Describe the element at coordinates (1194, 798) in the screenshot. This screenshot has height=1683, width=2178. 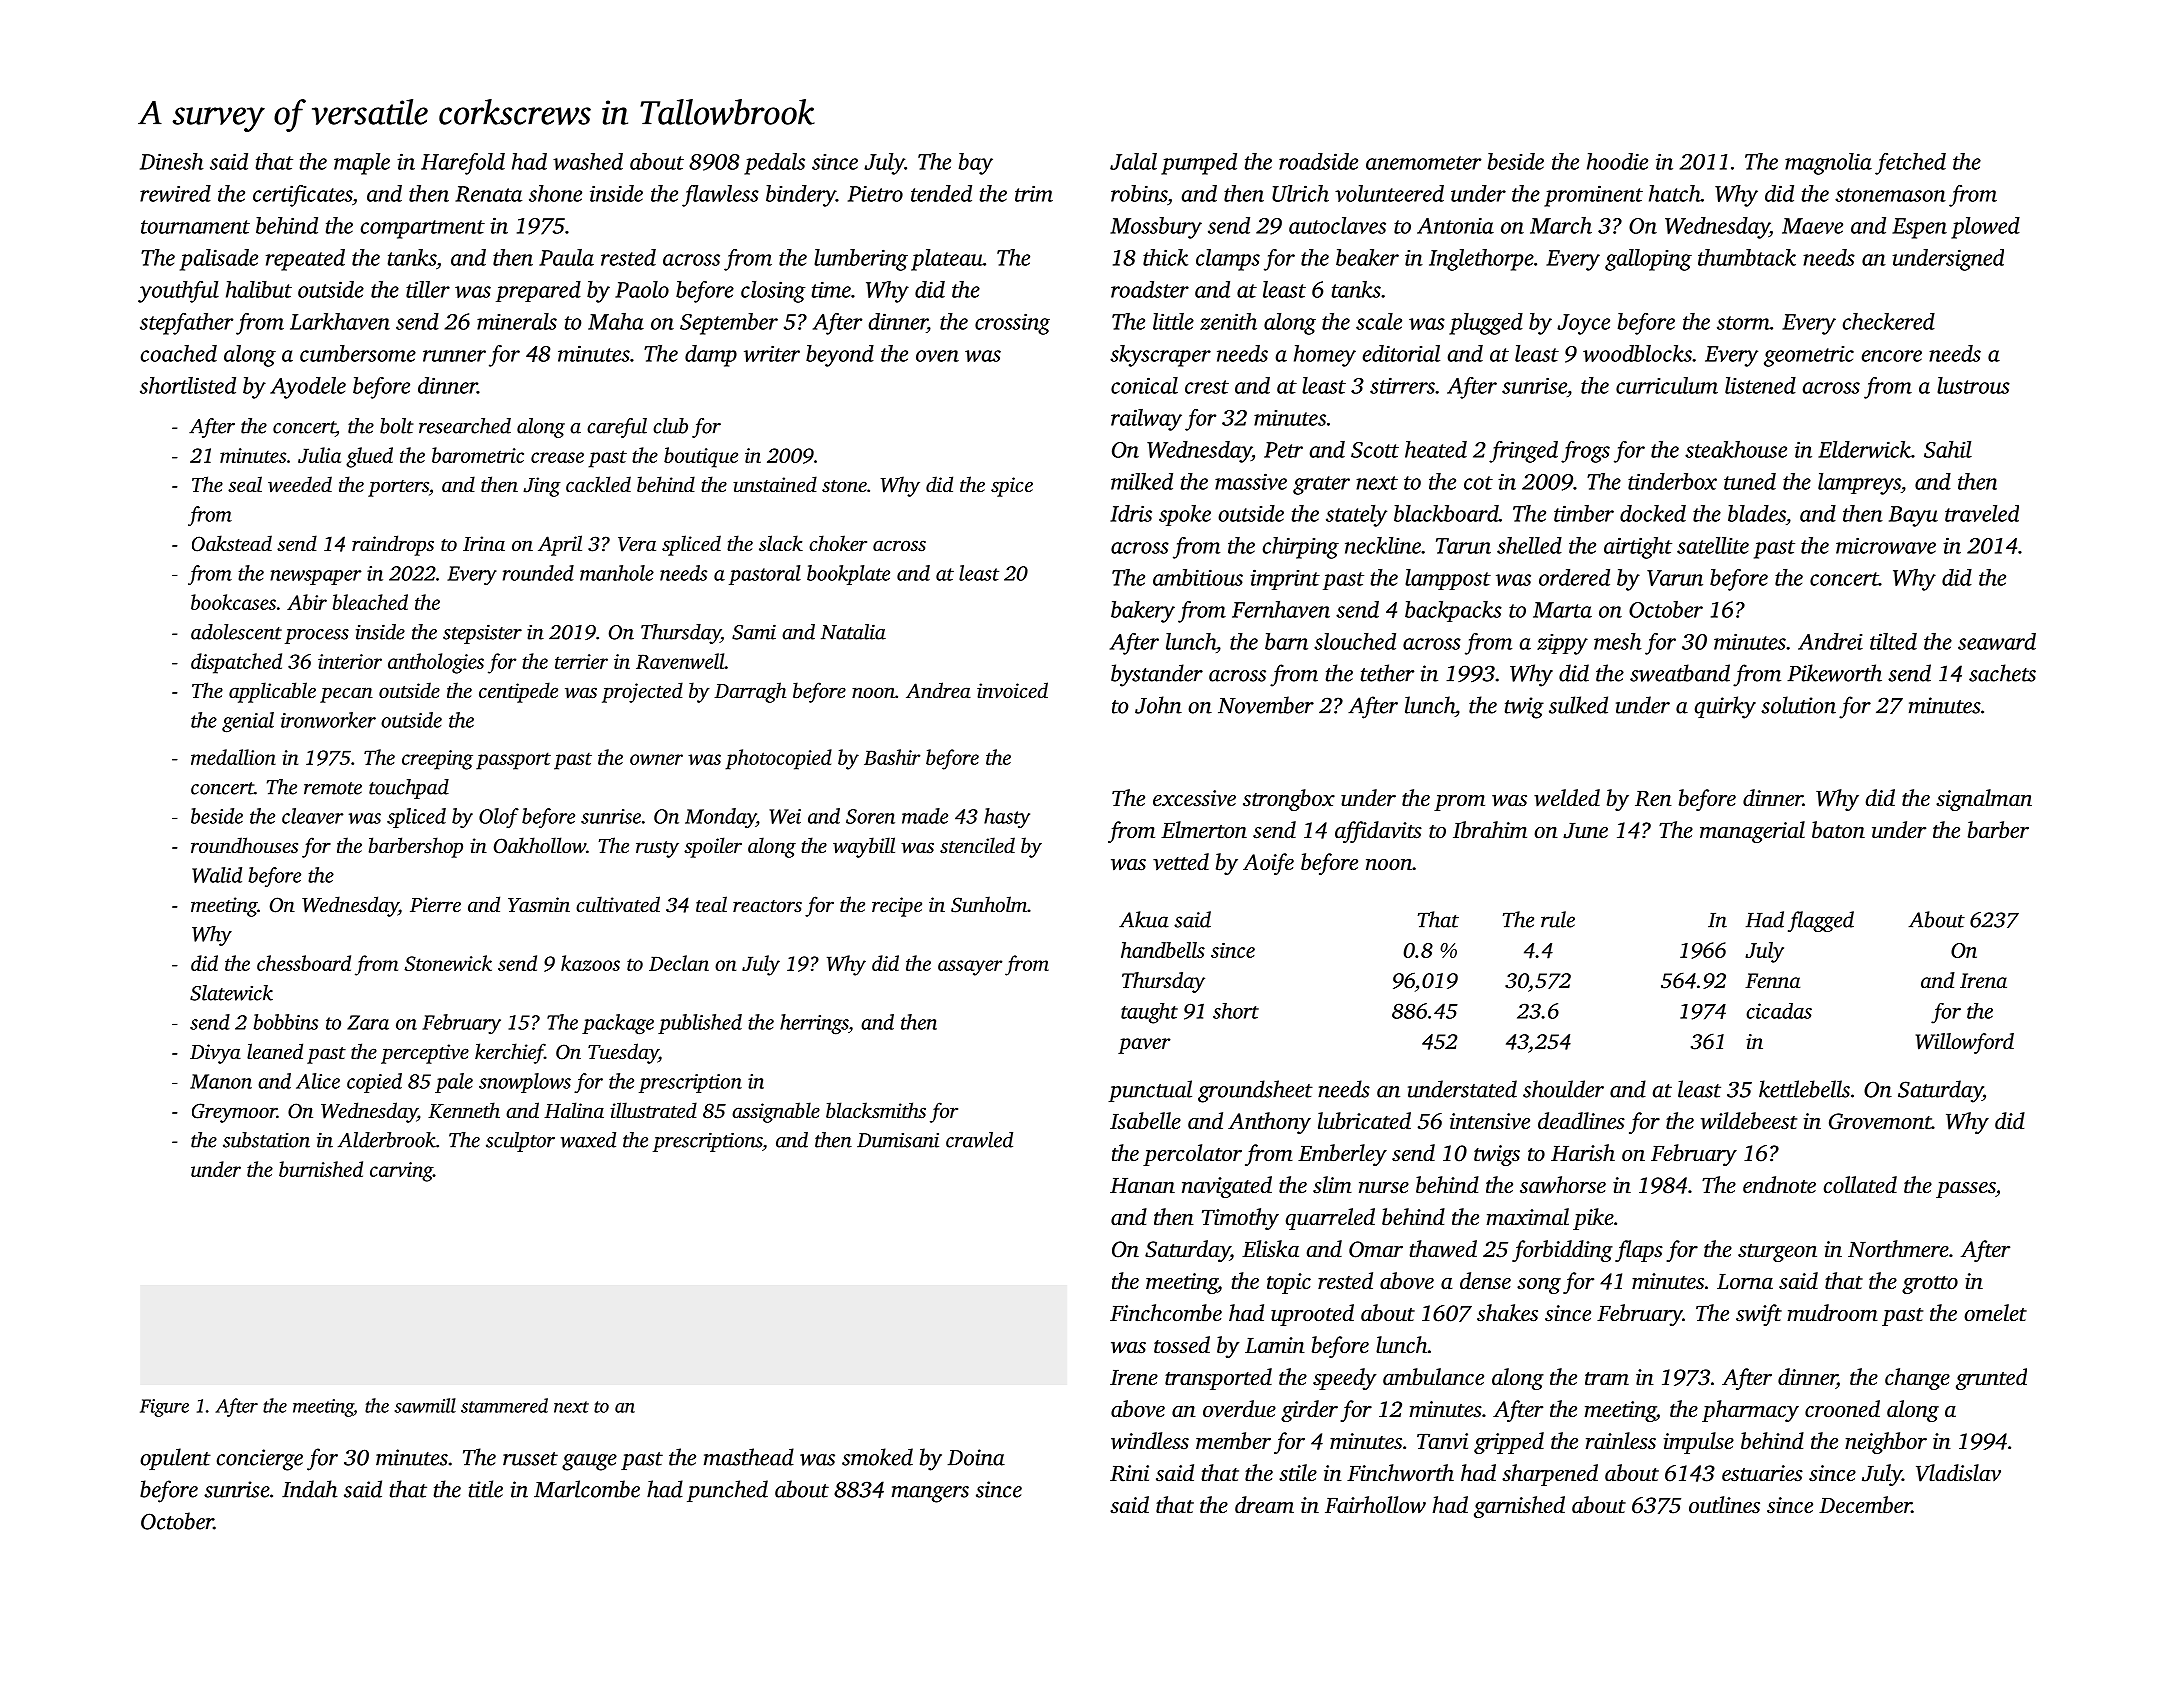
I see `excessive` at that location.
